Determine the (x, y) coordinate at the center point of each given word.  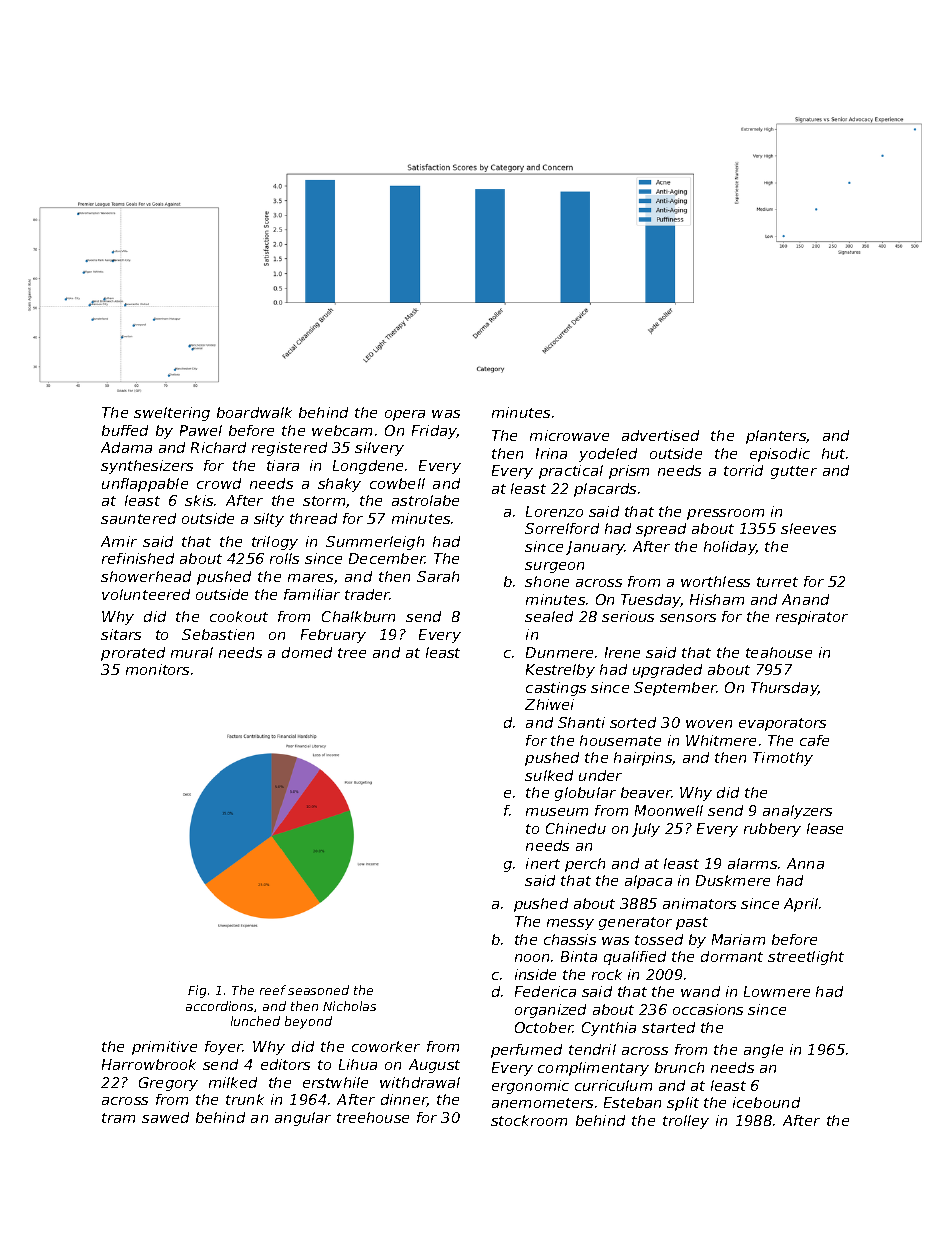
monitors (157, 669)
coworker (386, 1046)
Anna (805, 863)
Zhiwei (549, 704)
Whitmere (721, 740)
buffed (125, 430)
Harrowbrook (149, 1064)
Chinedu (576, 828)
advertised (660, 435)
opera (405, 415)
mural (192, 652)
